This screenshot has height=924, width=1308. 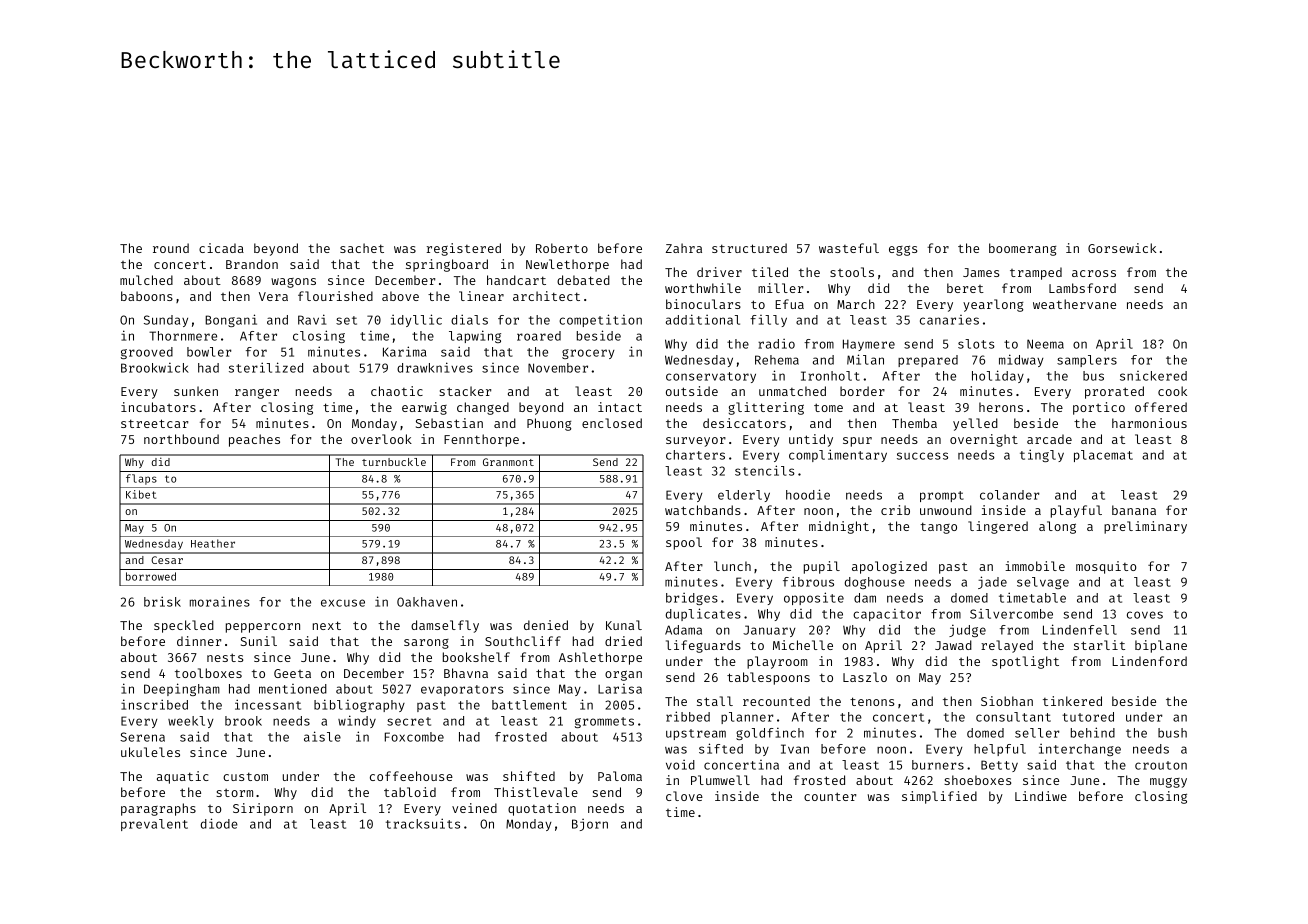 What do you see at coordinates (852, 272) in the screenshot?
I see `stools` at bounding box center [852, 272].
